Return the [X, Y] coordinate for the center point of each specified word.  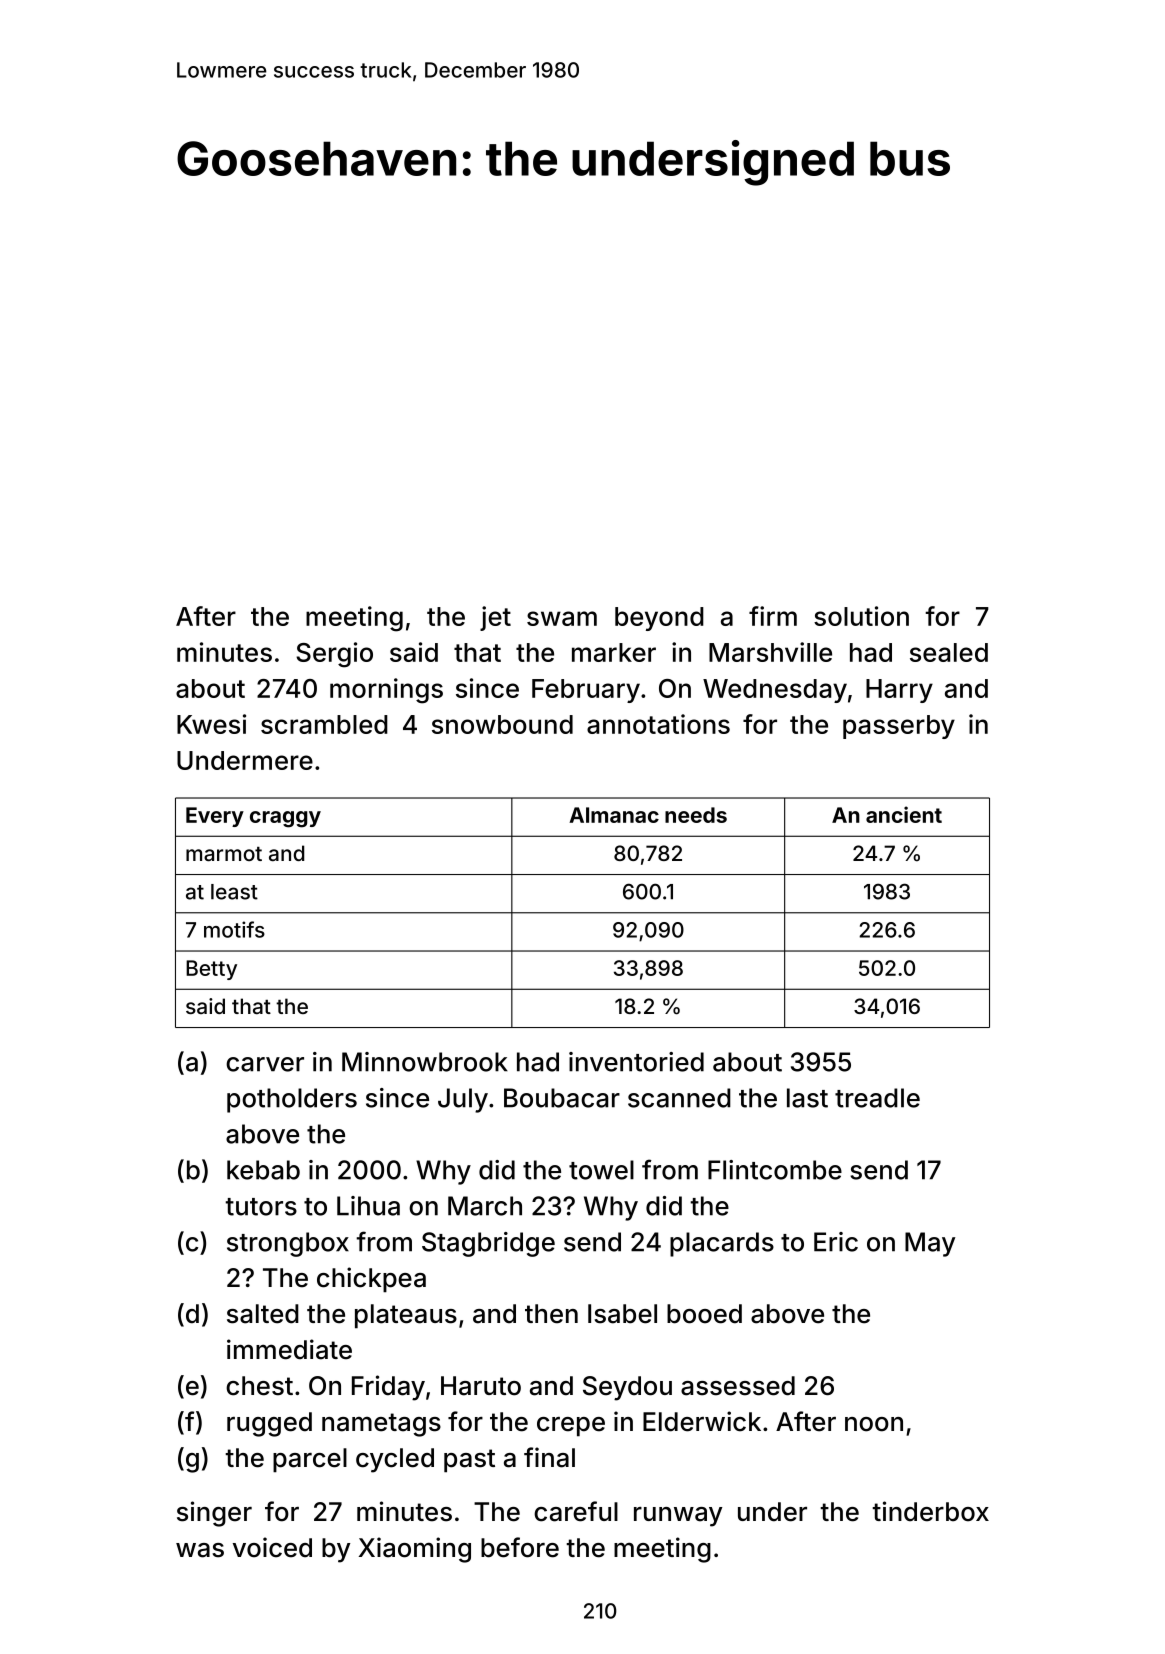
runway [678, 1517]
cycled [395, 1460]
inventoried [636, 1062]
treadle [877, 1098]
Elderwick [702, 1421]
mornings [386, 691]
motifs [234, 929]
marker [614, 652]
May [930, 1244]
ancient [904, 814]
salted [263, 1314]
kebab [263, 1170]
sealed [949, 652]
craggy [285, 819]
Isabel [622, 1314]
